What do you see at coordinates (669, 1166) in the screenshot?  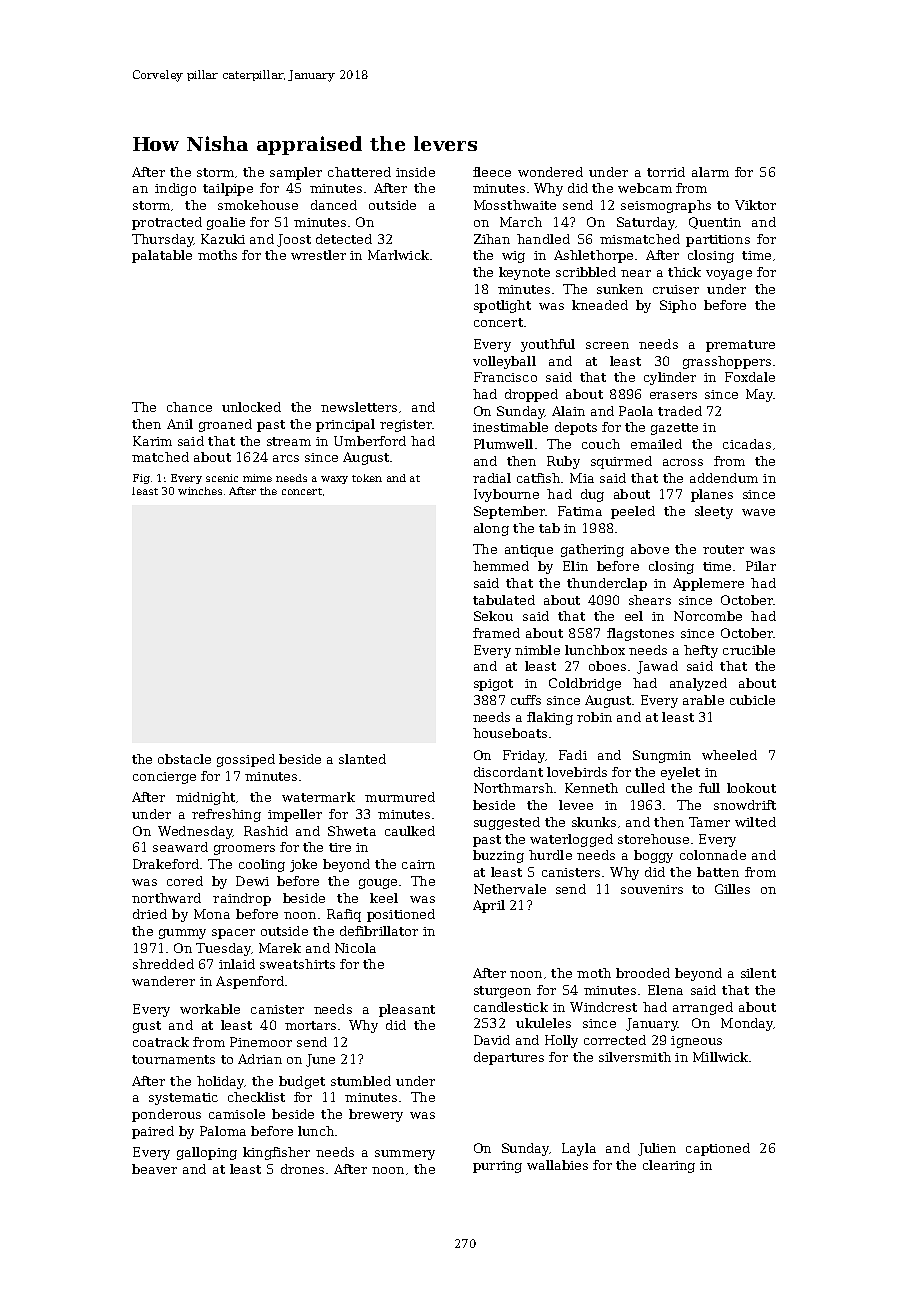 I see `clearing` at bounding box center [669, 1166].
